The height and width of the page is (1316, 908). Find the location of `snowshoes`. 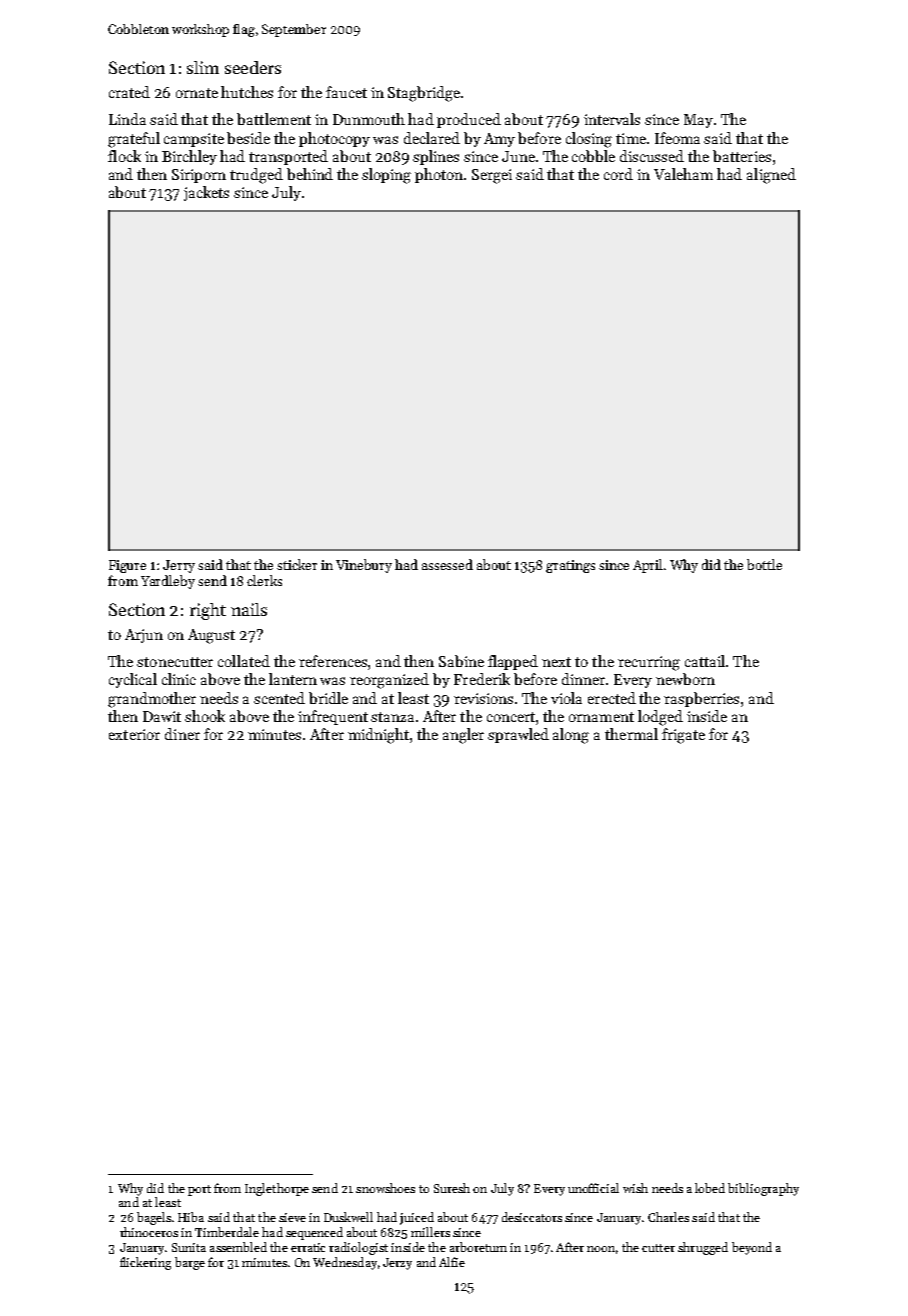

snowshoes is located at coordinates (385, 1188).
